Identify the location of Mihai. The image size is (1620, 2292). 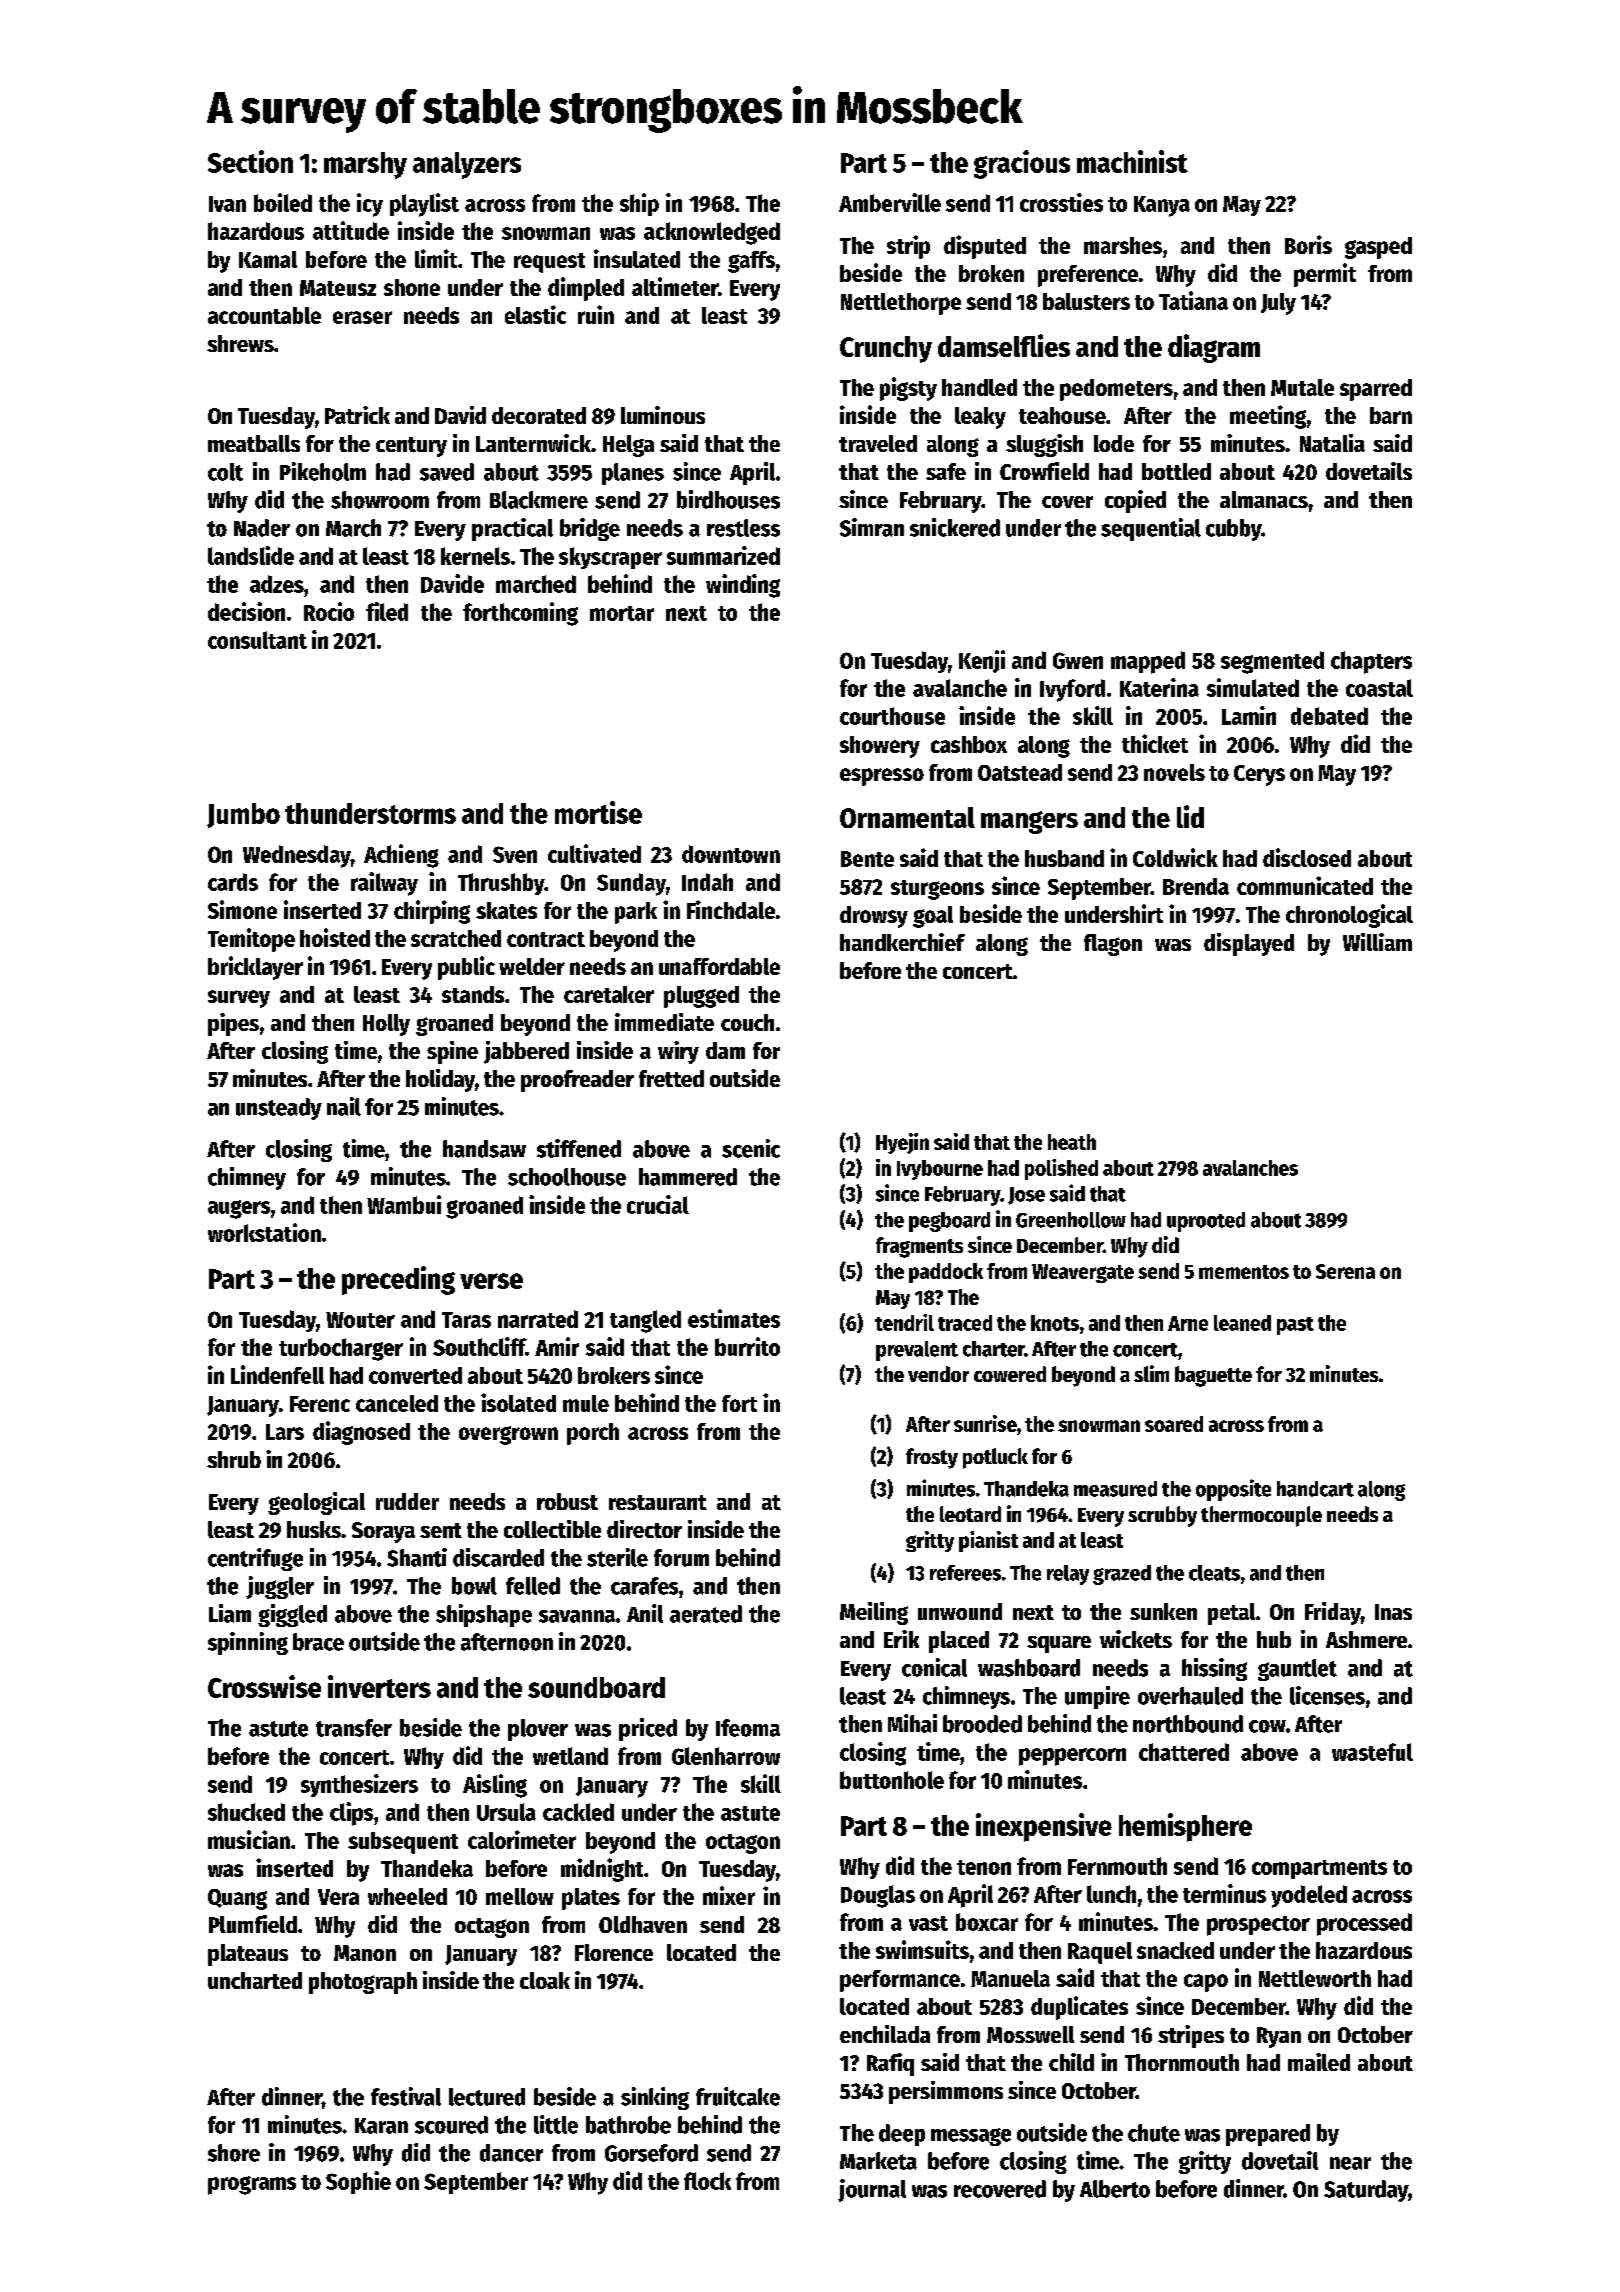
(912, 1723).
